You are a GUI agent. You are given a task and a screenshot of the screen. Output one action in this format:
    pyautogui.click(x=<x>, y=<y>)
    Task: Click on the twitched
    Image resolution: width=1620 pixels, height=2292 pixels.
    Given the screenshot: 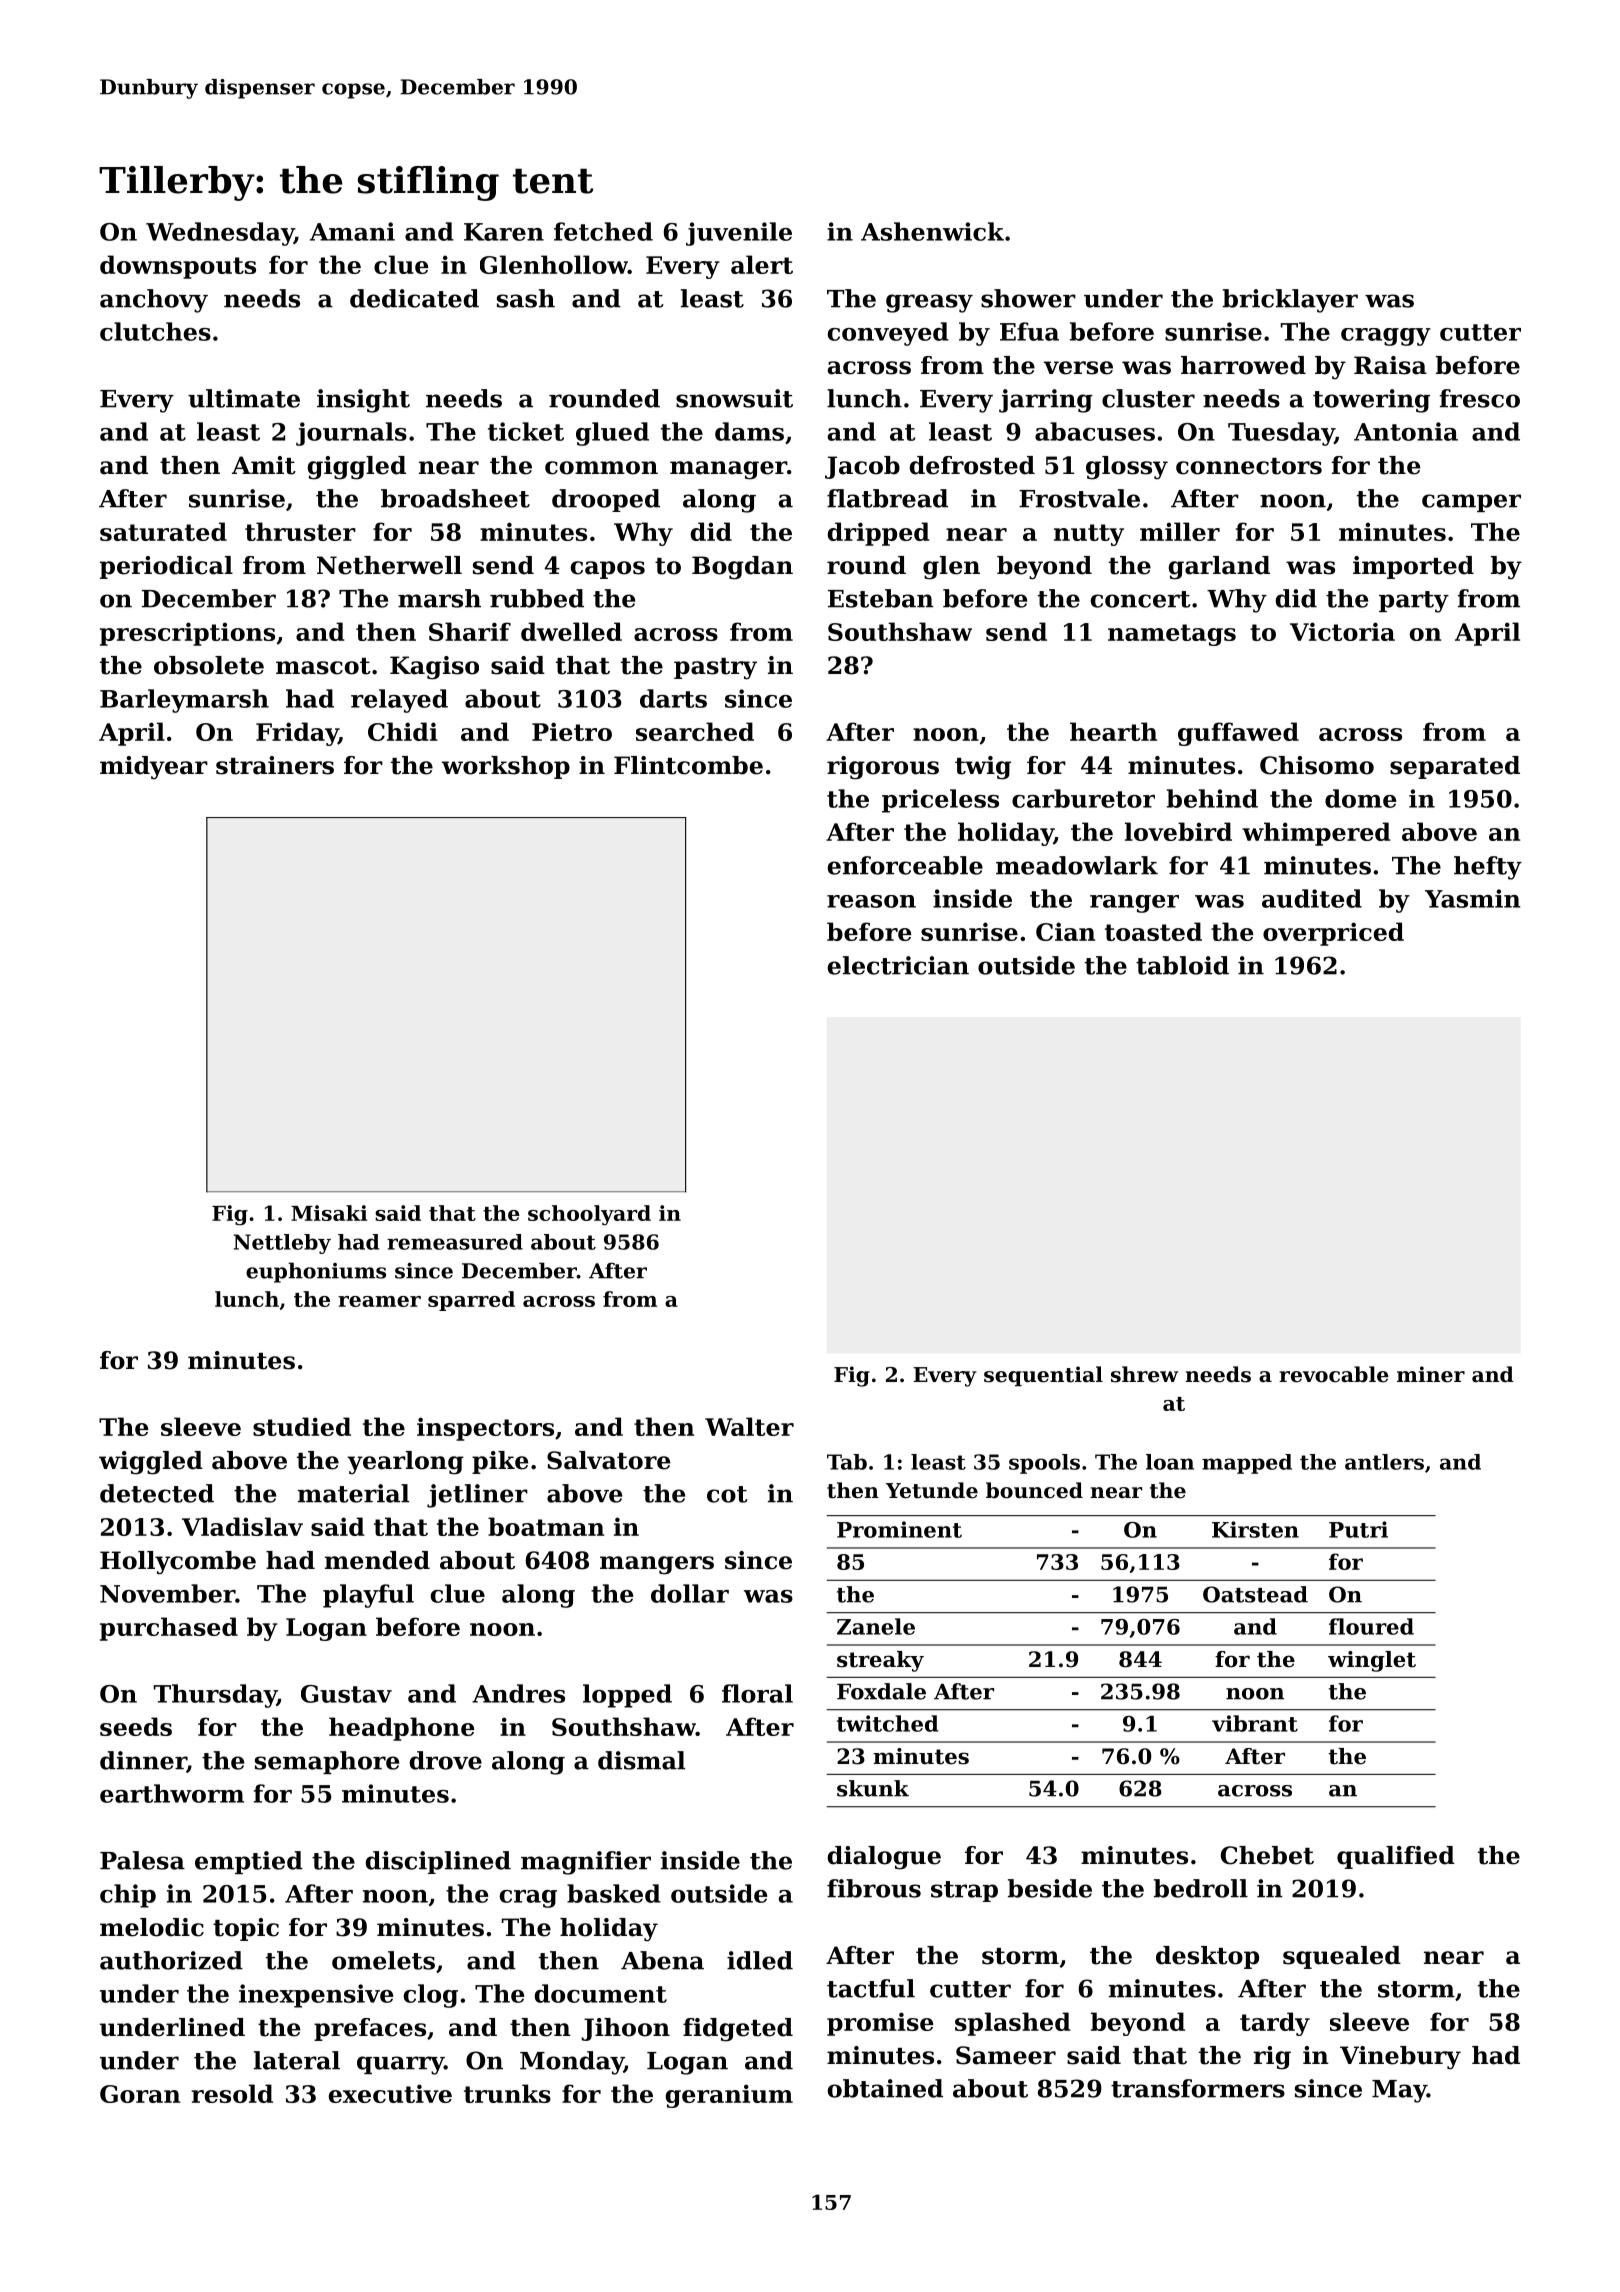 What is the action you would take?
    pyautogui.click(x=887, y=1723)
